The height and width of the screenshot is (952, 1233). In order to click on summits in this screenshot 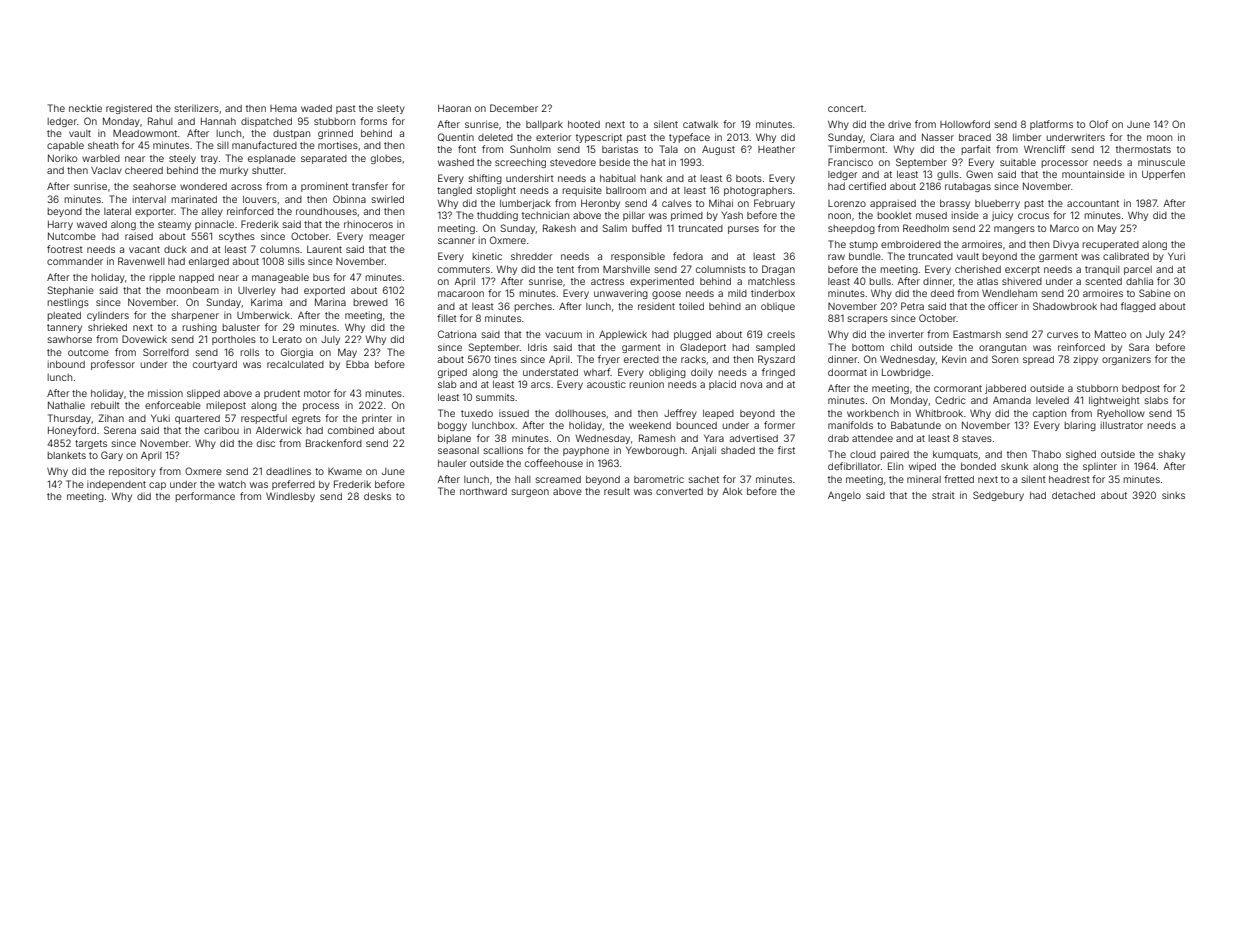, I will do `click(495, 397)`.
